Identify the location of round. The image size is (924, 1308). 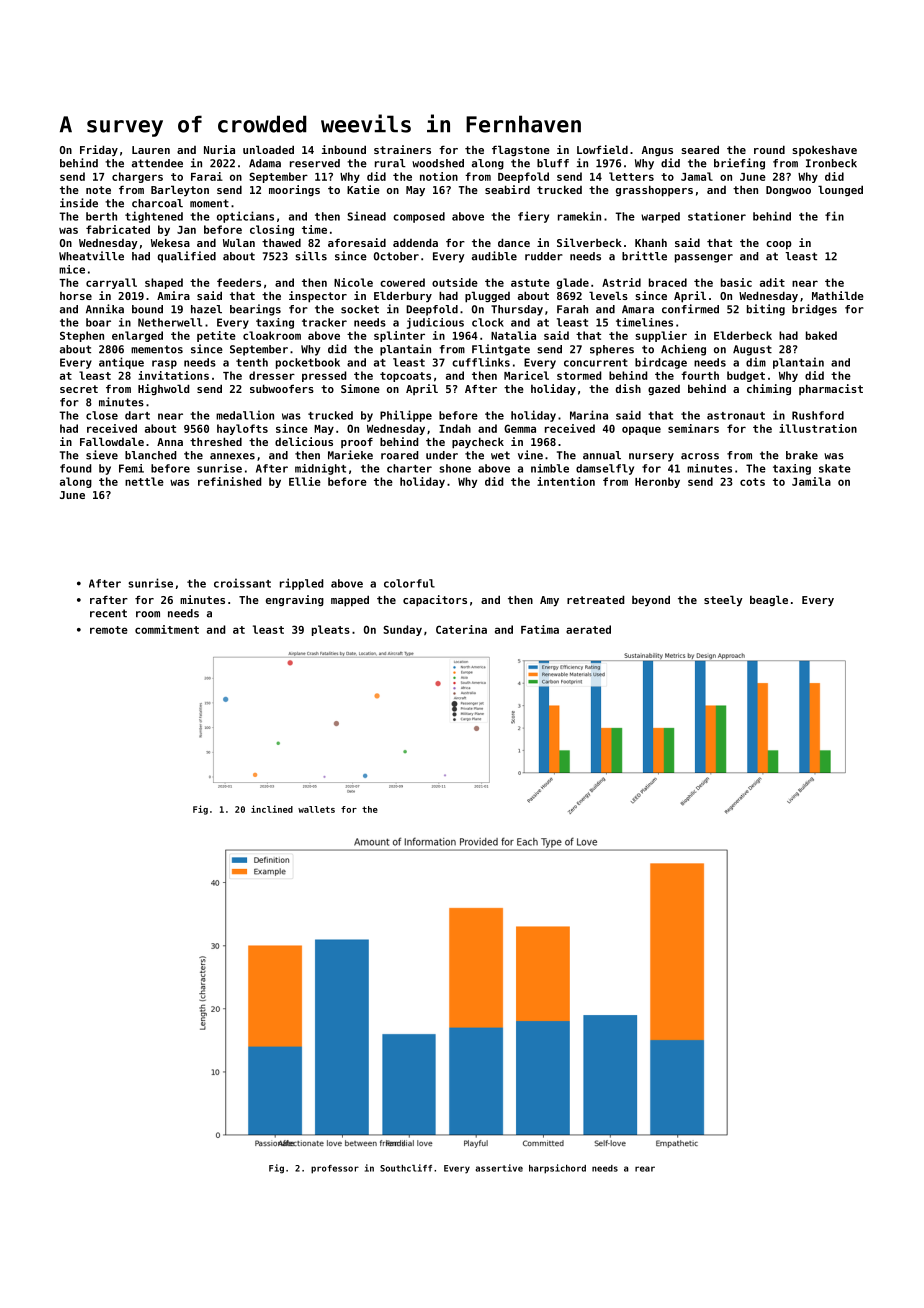
(769, 149).
